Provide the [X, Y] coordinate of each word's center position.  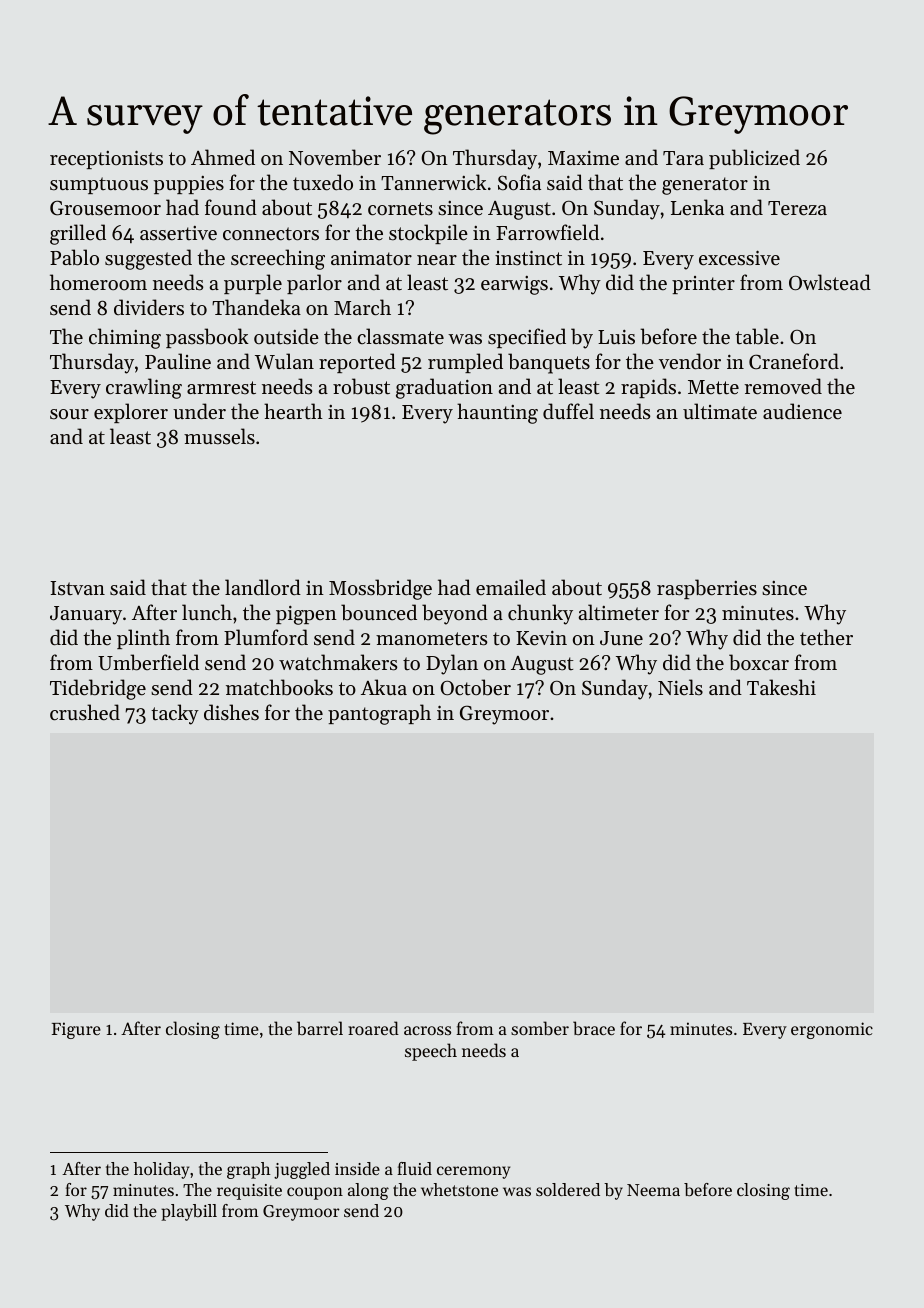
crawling [144, 388]
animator [371, 258]
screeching [278, 259]
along [368, 1191]
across [427, 1030]
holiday [161, 1170]
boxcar [759, 662]
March [362, 307]
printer [703, 285]
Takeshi [781, 687]
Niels [680, 687]
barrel [320, 1028]
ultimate [720, 411]
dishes [231, 712]
